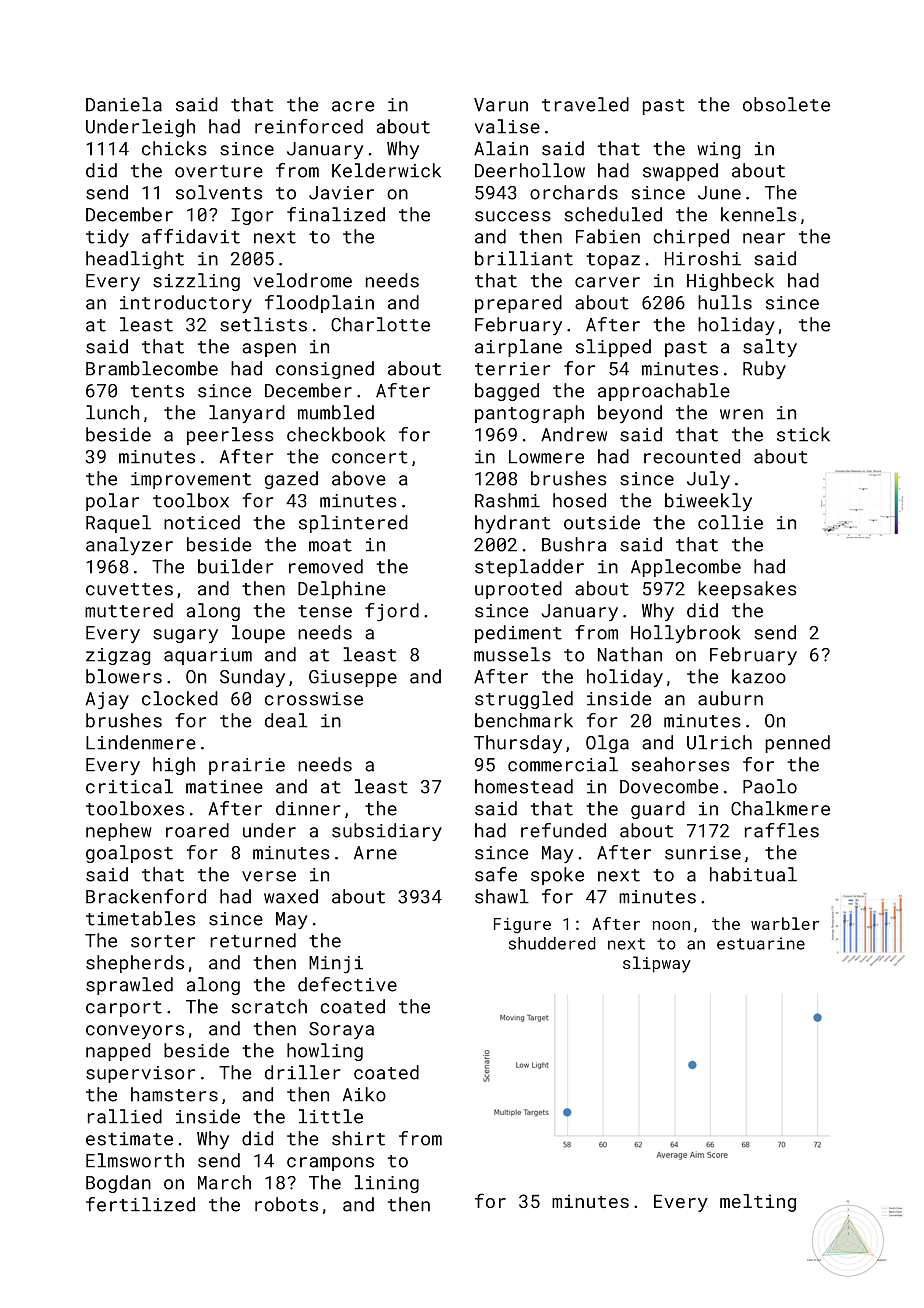 The height and width of the screenshot is (1308, 924). I want to click on biweekly, so click(708, 502).
